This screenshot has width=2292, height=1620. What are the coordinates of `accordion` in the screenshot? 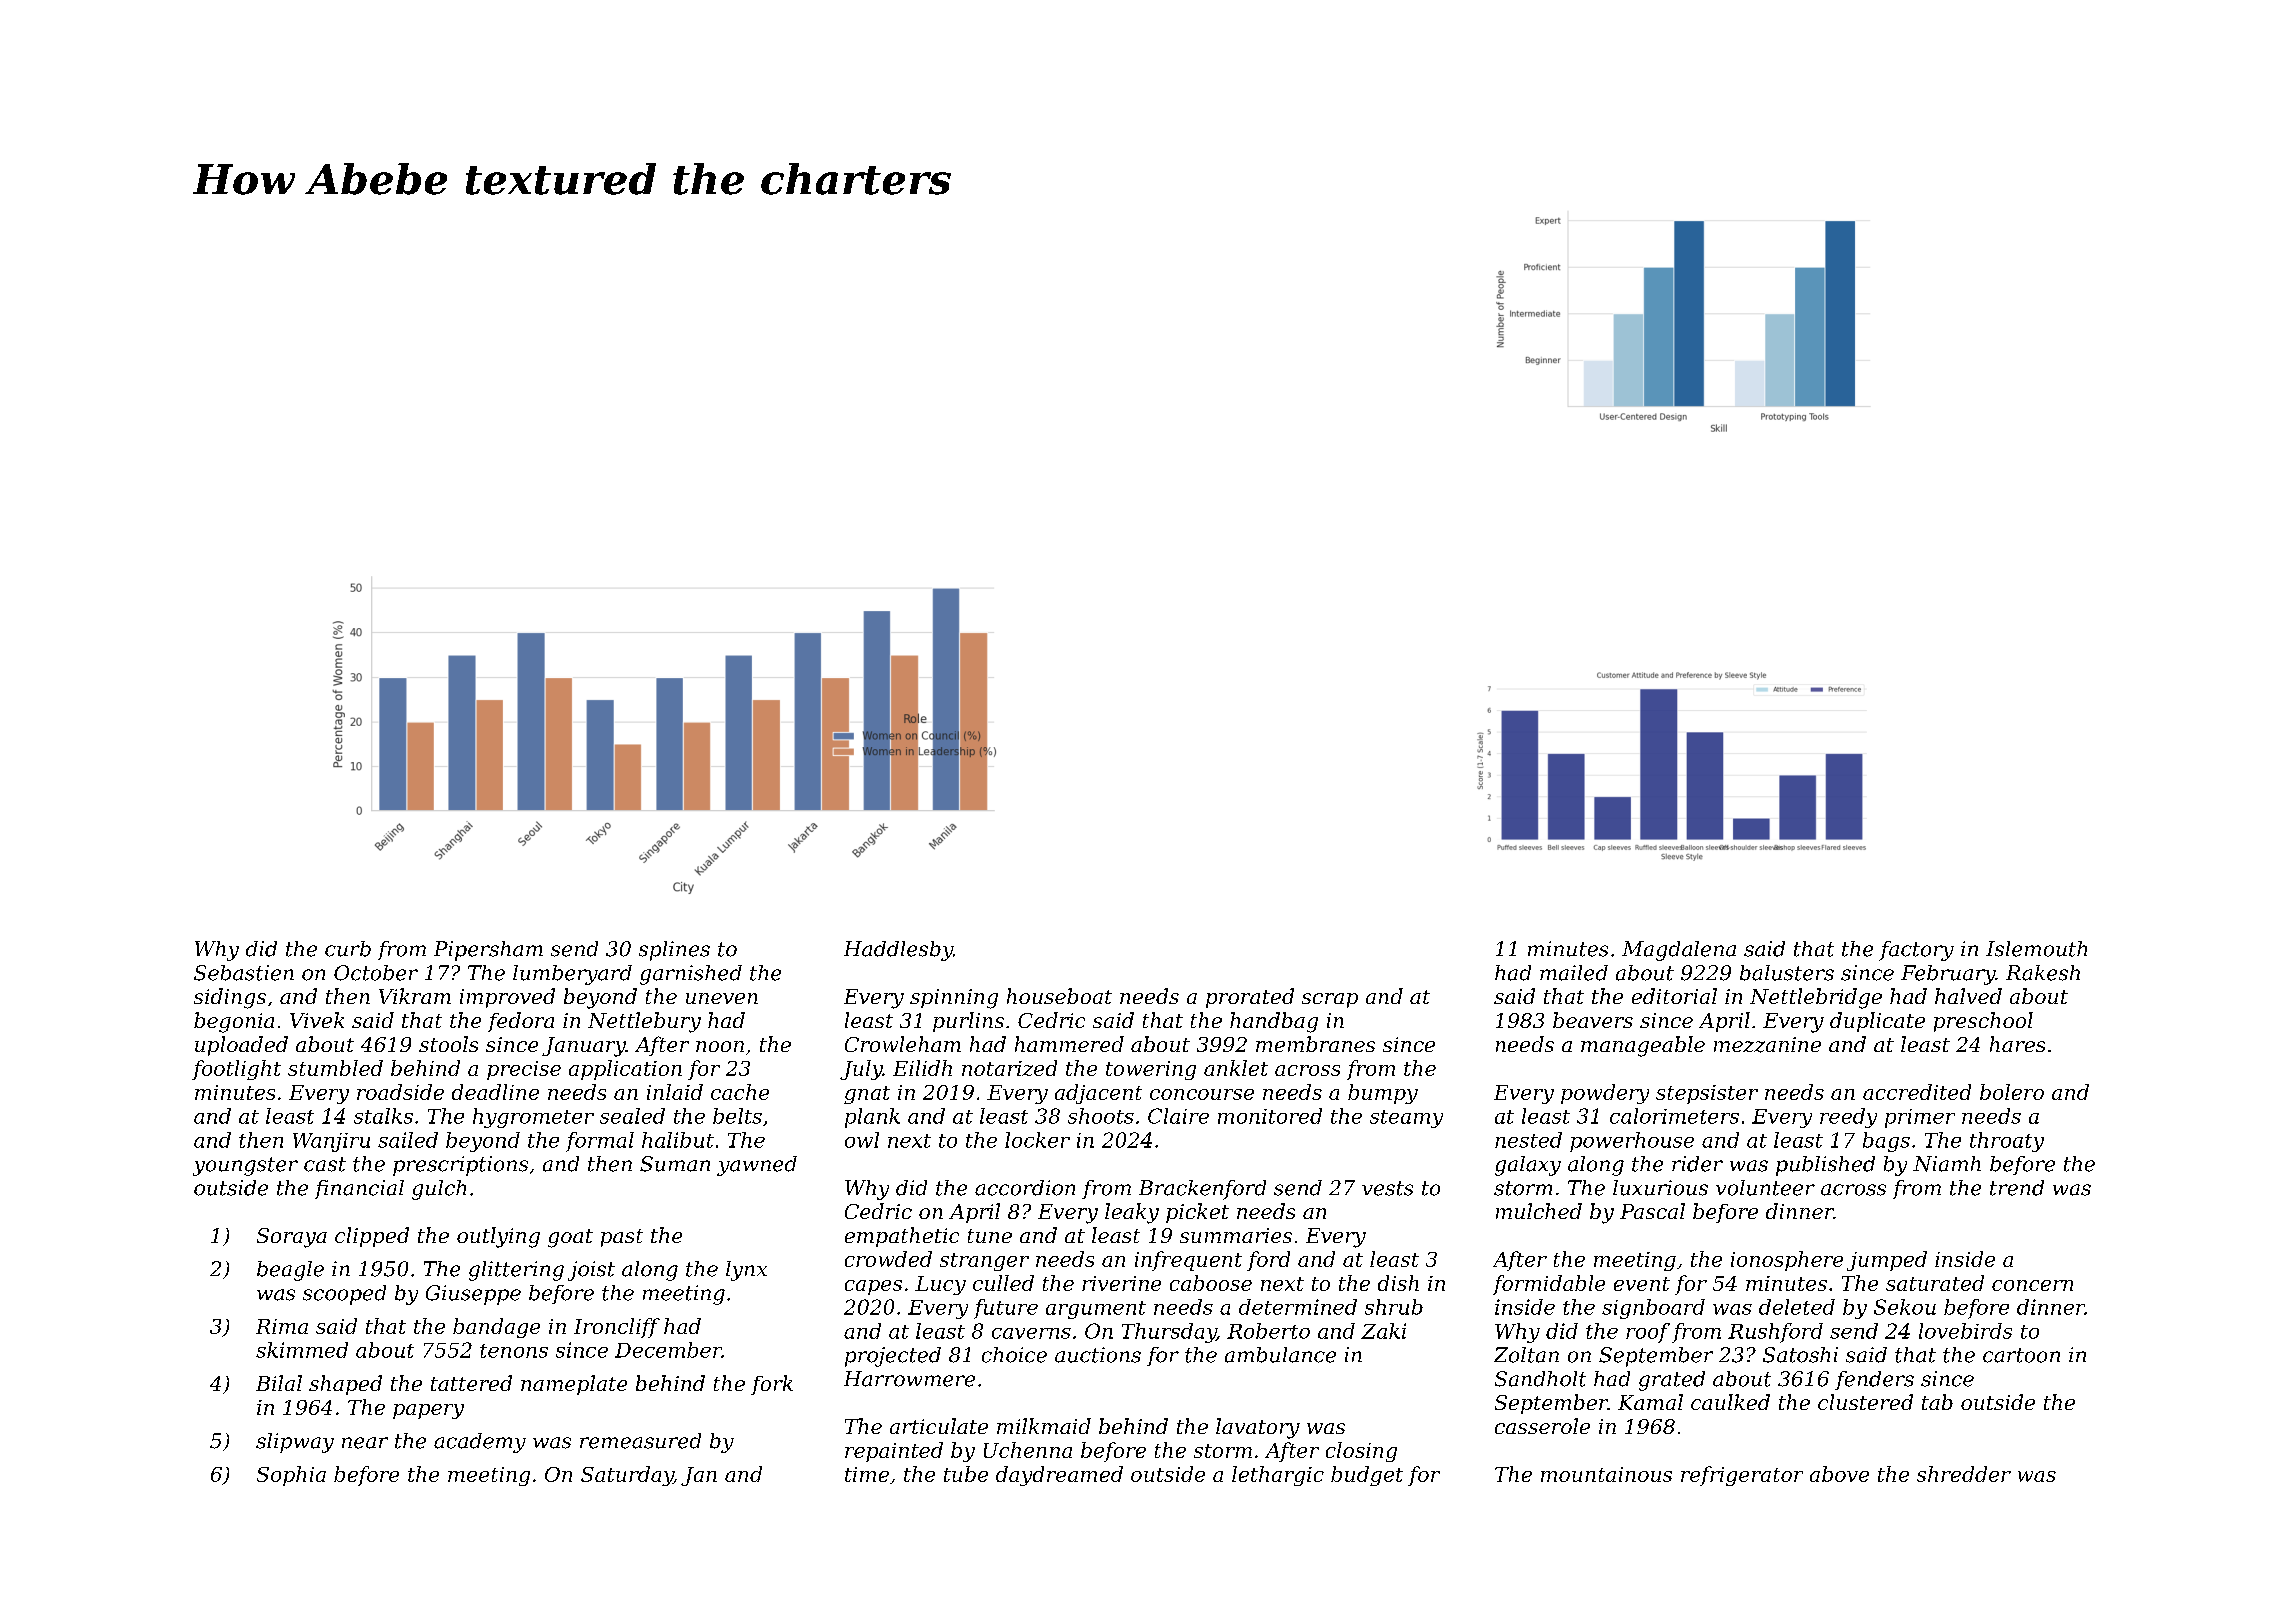 It's located at (1025, 1188).
